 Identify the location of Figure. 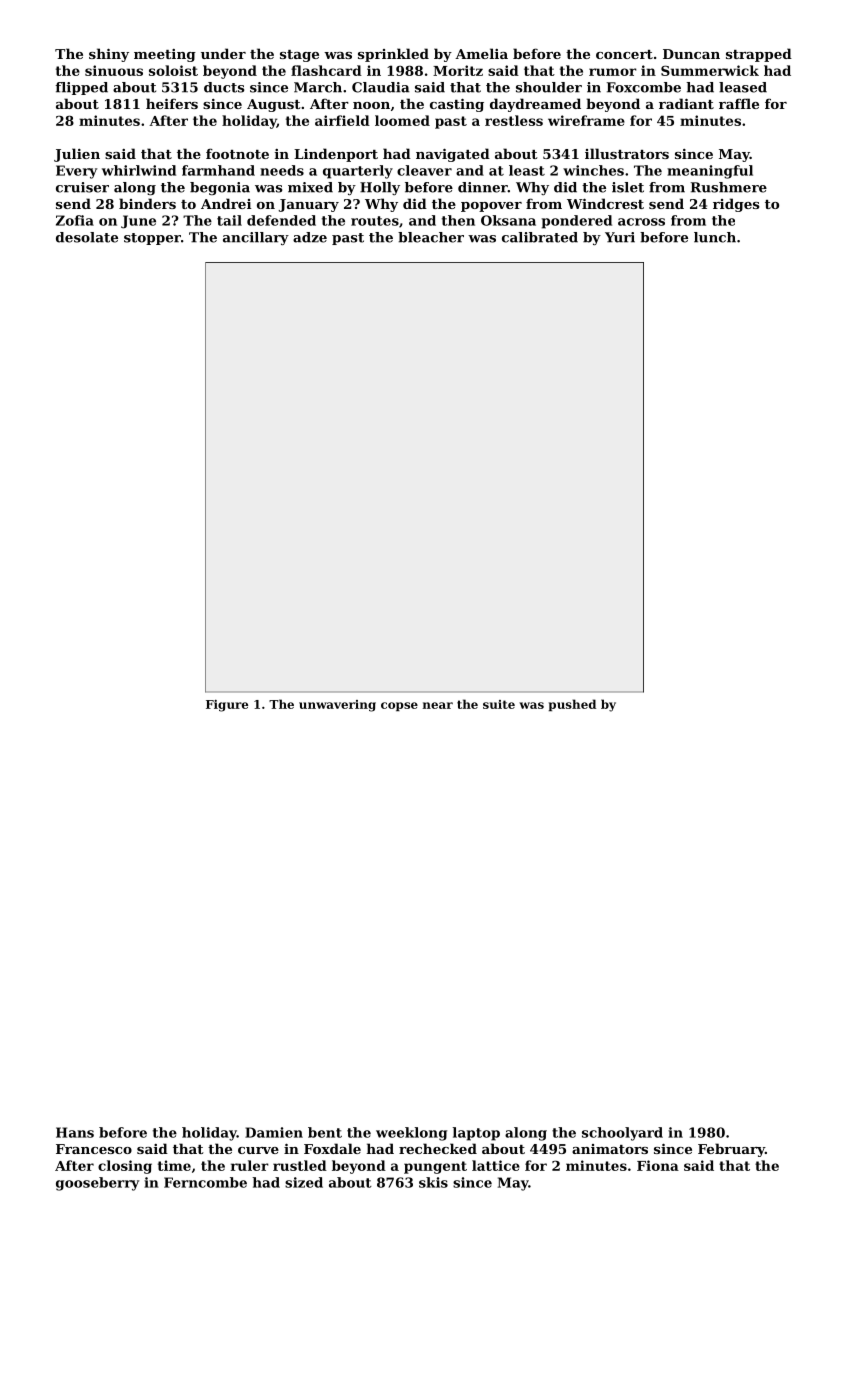
(227, 706).
